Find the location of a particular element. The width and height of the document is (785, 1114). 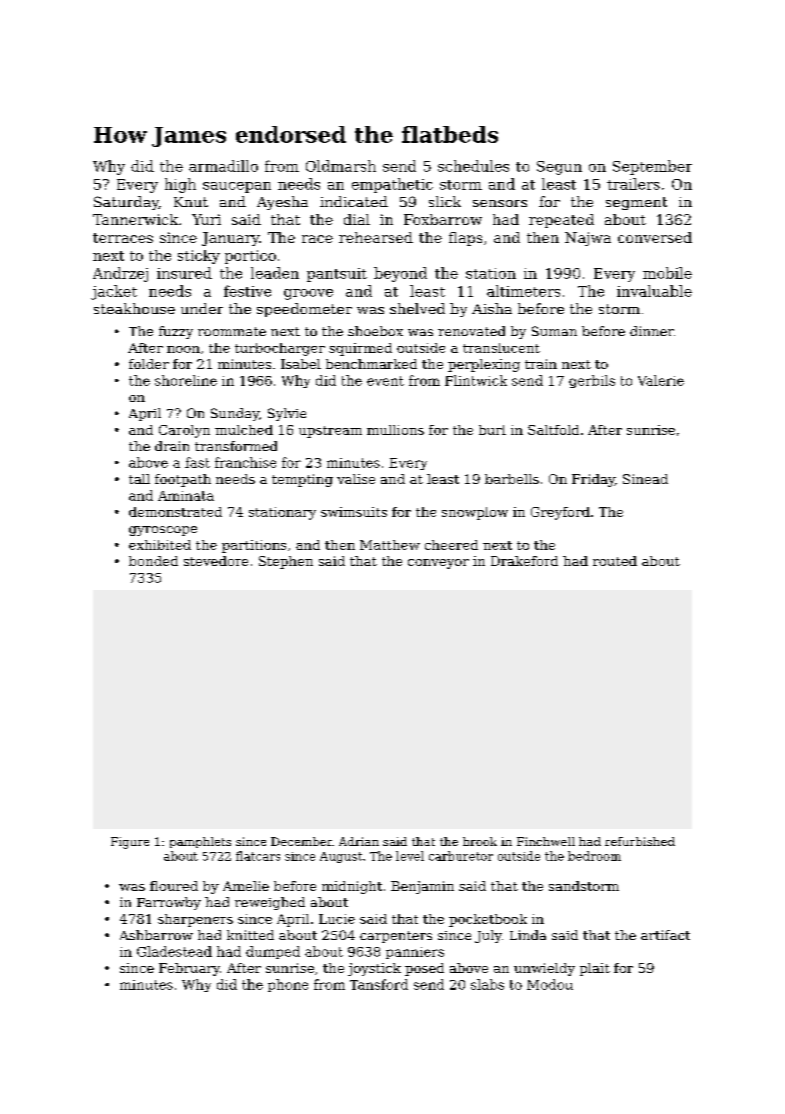

brook is located at coordinates (480, 841).
